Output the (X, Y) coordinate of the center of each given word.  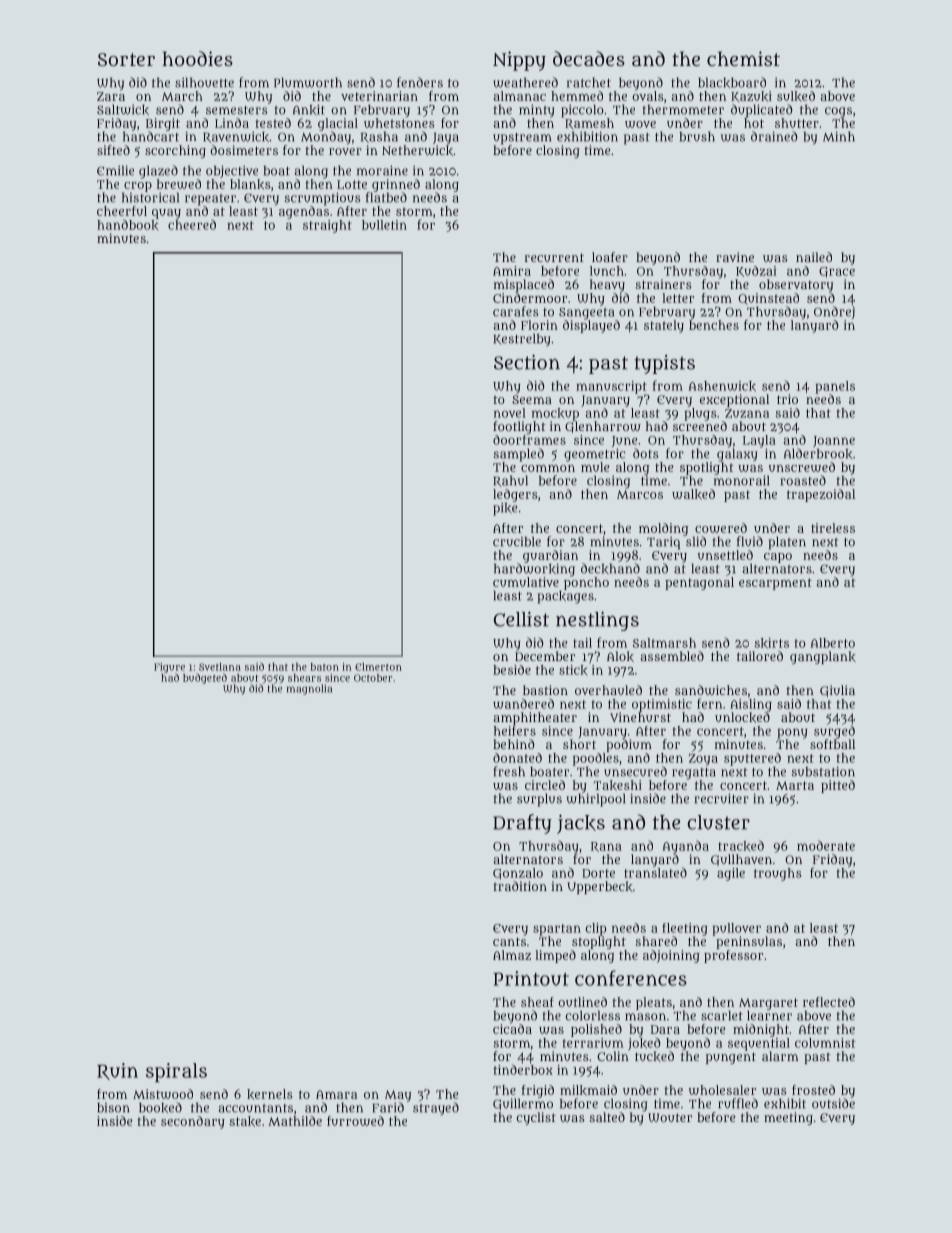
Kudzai (756, 271)
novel (510, 413)
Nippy (519, 61)
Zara (111, 96)
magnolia (309, 689)
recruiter (722, 798)
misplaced (524, 285)
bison (113, 1108)
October (373, 678)
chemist (743, 58)
